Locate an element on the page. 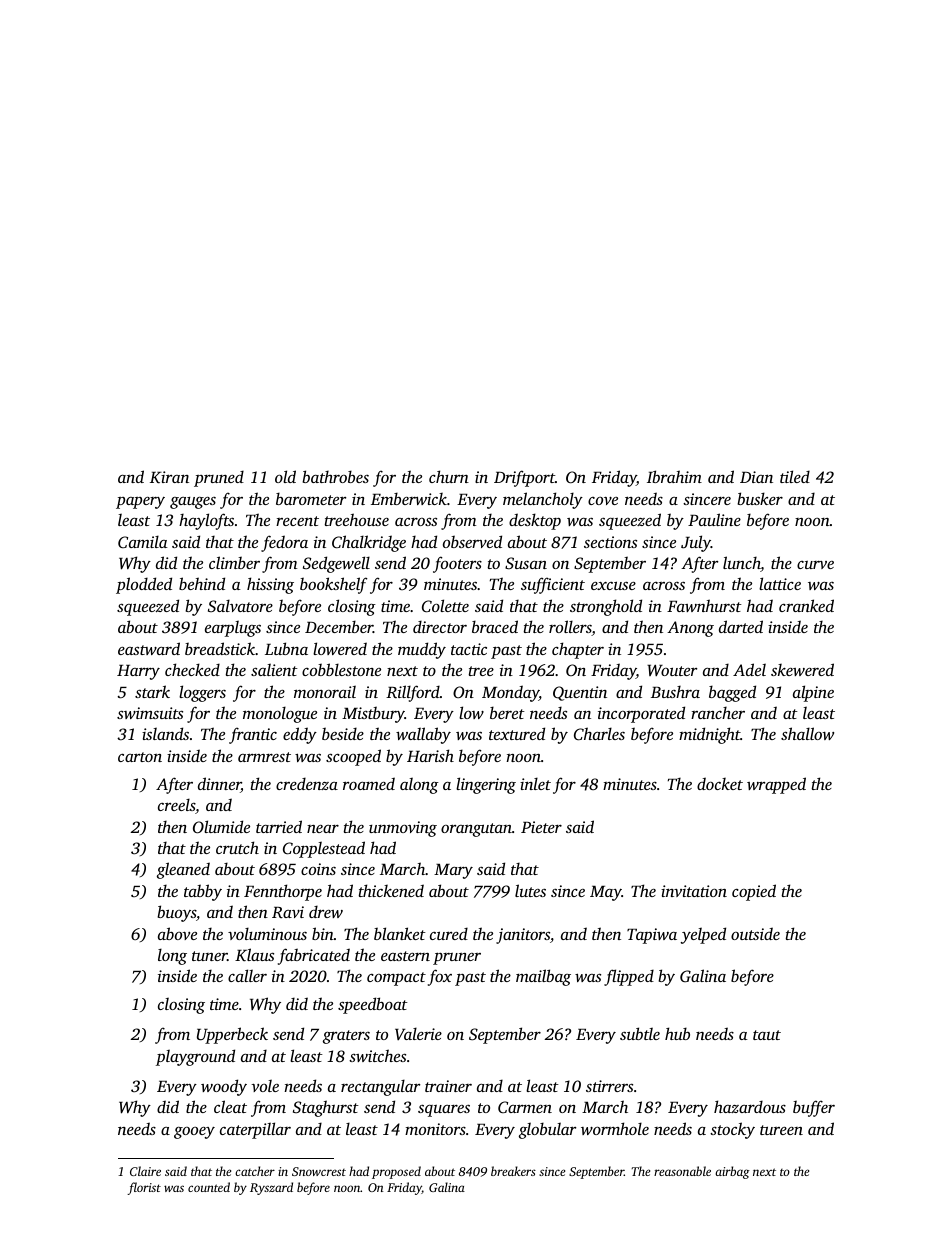 The image size is (952, 1233). copied is located at coordinates (754, 892).
